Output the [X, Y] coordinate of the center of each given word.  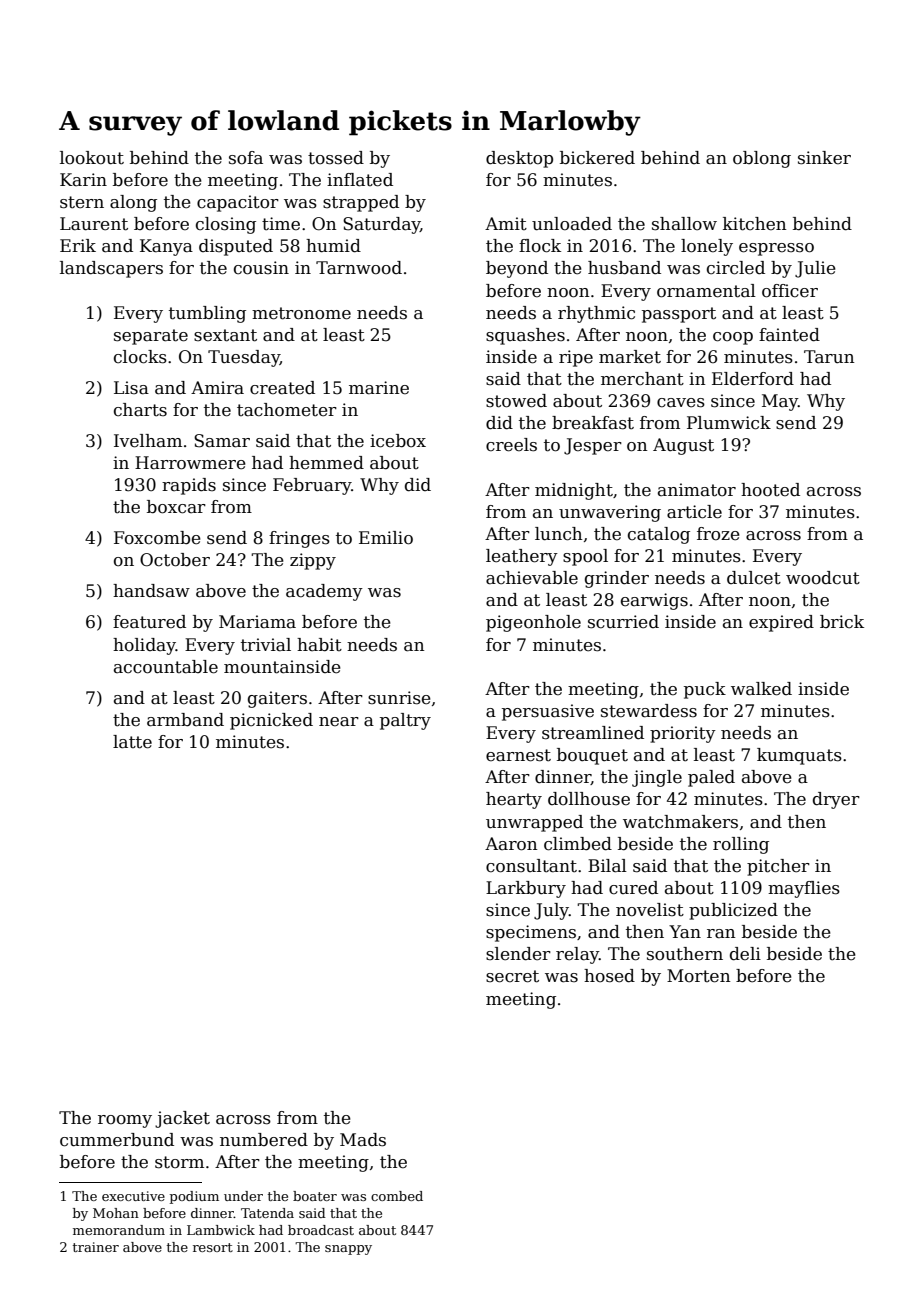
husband [624, 268]
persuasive [548, 712]
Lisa [131, 388]
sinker [824, 158]
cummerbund [117, 1140]
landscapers [111, 269]
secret [512, 976]
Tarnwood [359, 268]
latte [132, 742]
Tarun [829, 357]
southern [685, 954]
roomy [125, 1121]
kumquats [799, 756]
